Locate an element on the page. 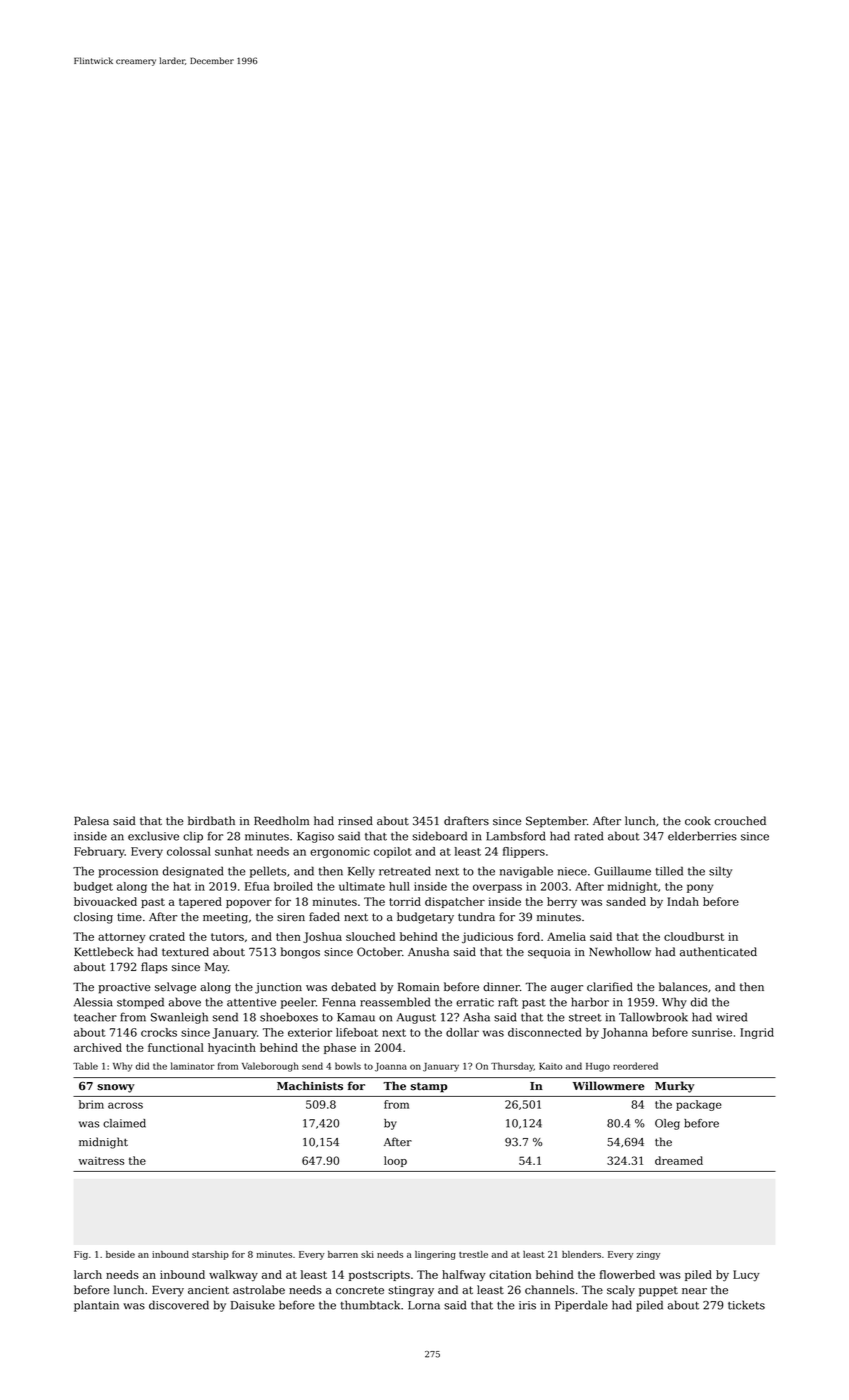  Kettlebeck is located at coordinates (104, 952).
